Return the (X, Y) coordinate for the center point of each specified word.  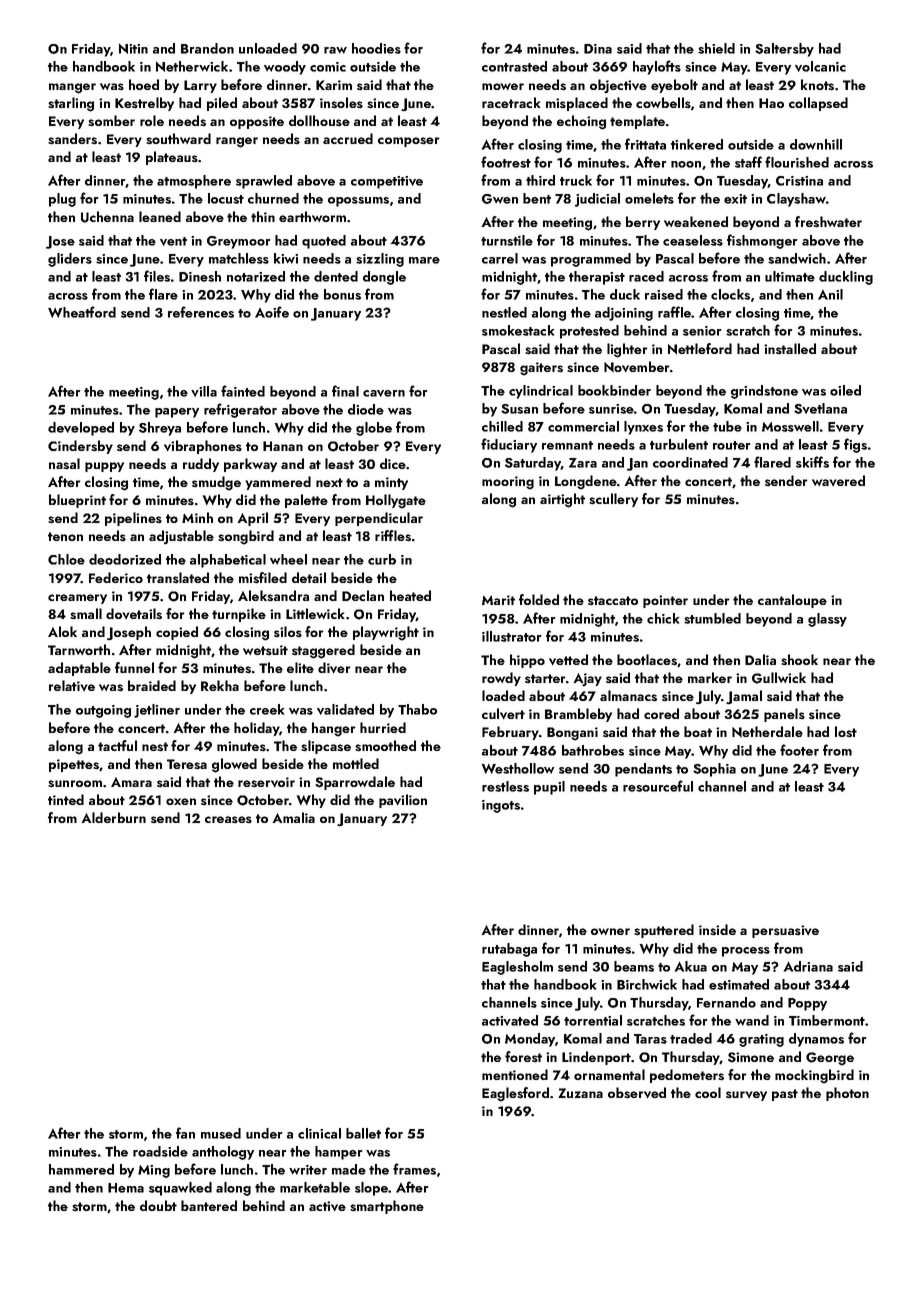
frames (414, 1169)
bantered (209, 1205)
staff (748, 162)
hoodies (376, 48)
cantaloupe (792, 601)
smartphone (387, 1207)
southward (178, 138)
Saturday (533, 464)
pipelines (133, 519)
